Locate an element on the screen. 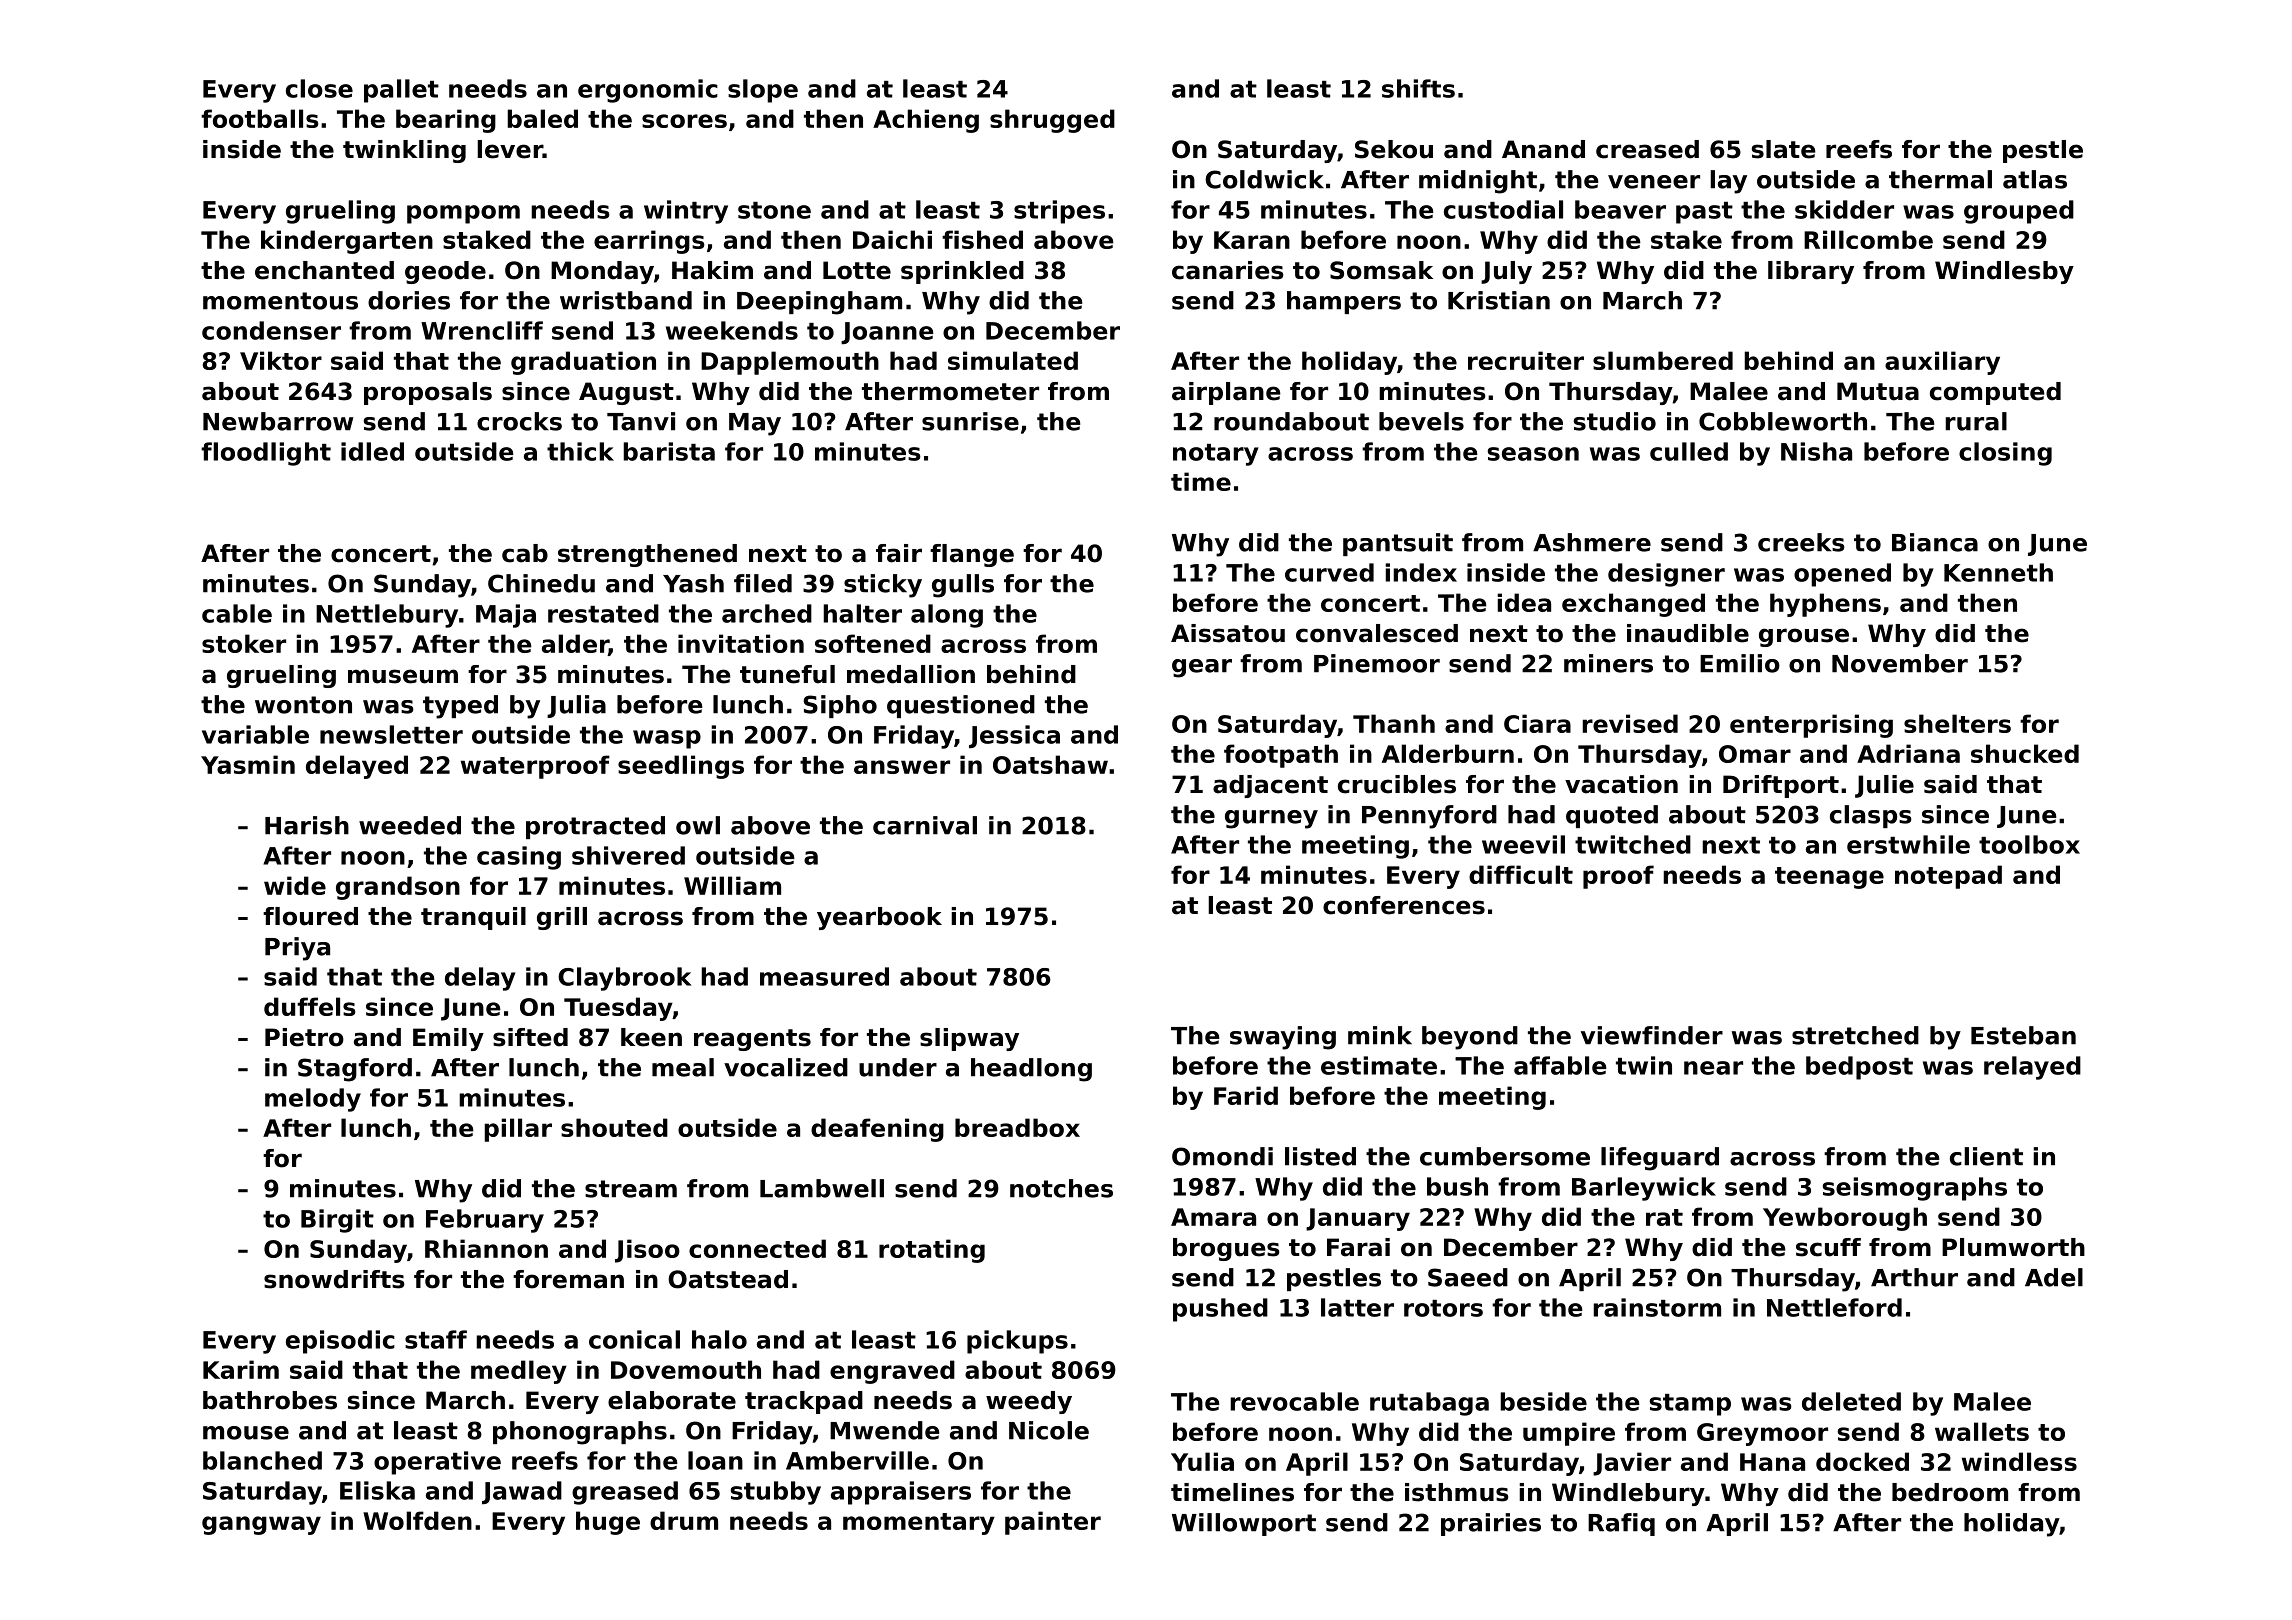 The image size is (2292, 1620). quoted is located at coordinates (1612, 816).
